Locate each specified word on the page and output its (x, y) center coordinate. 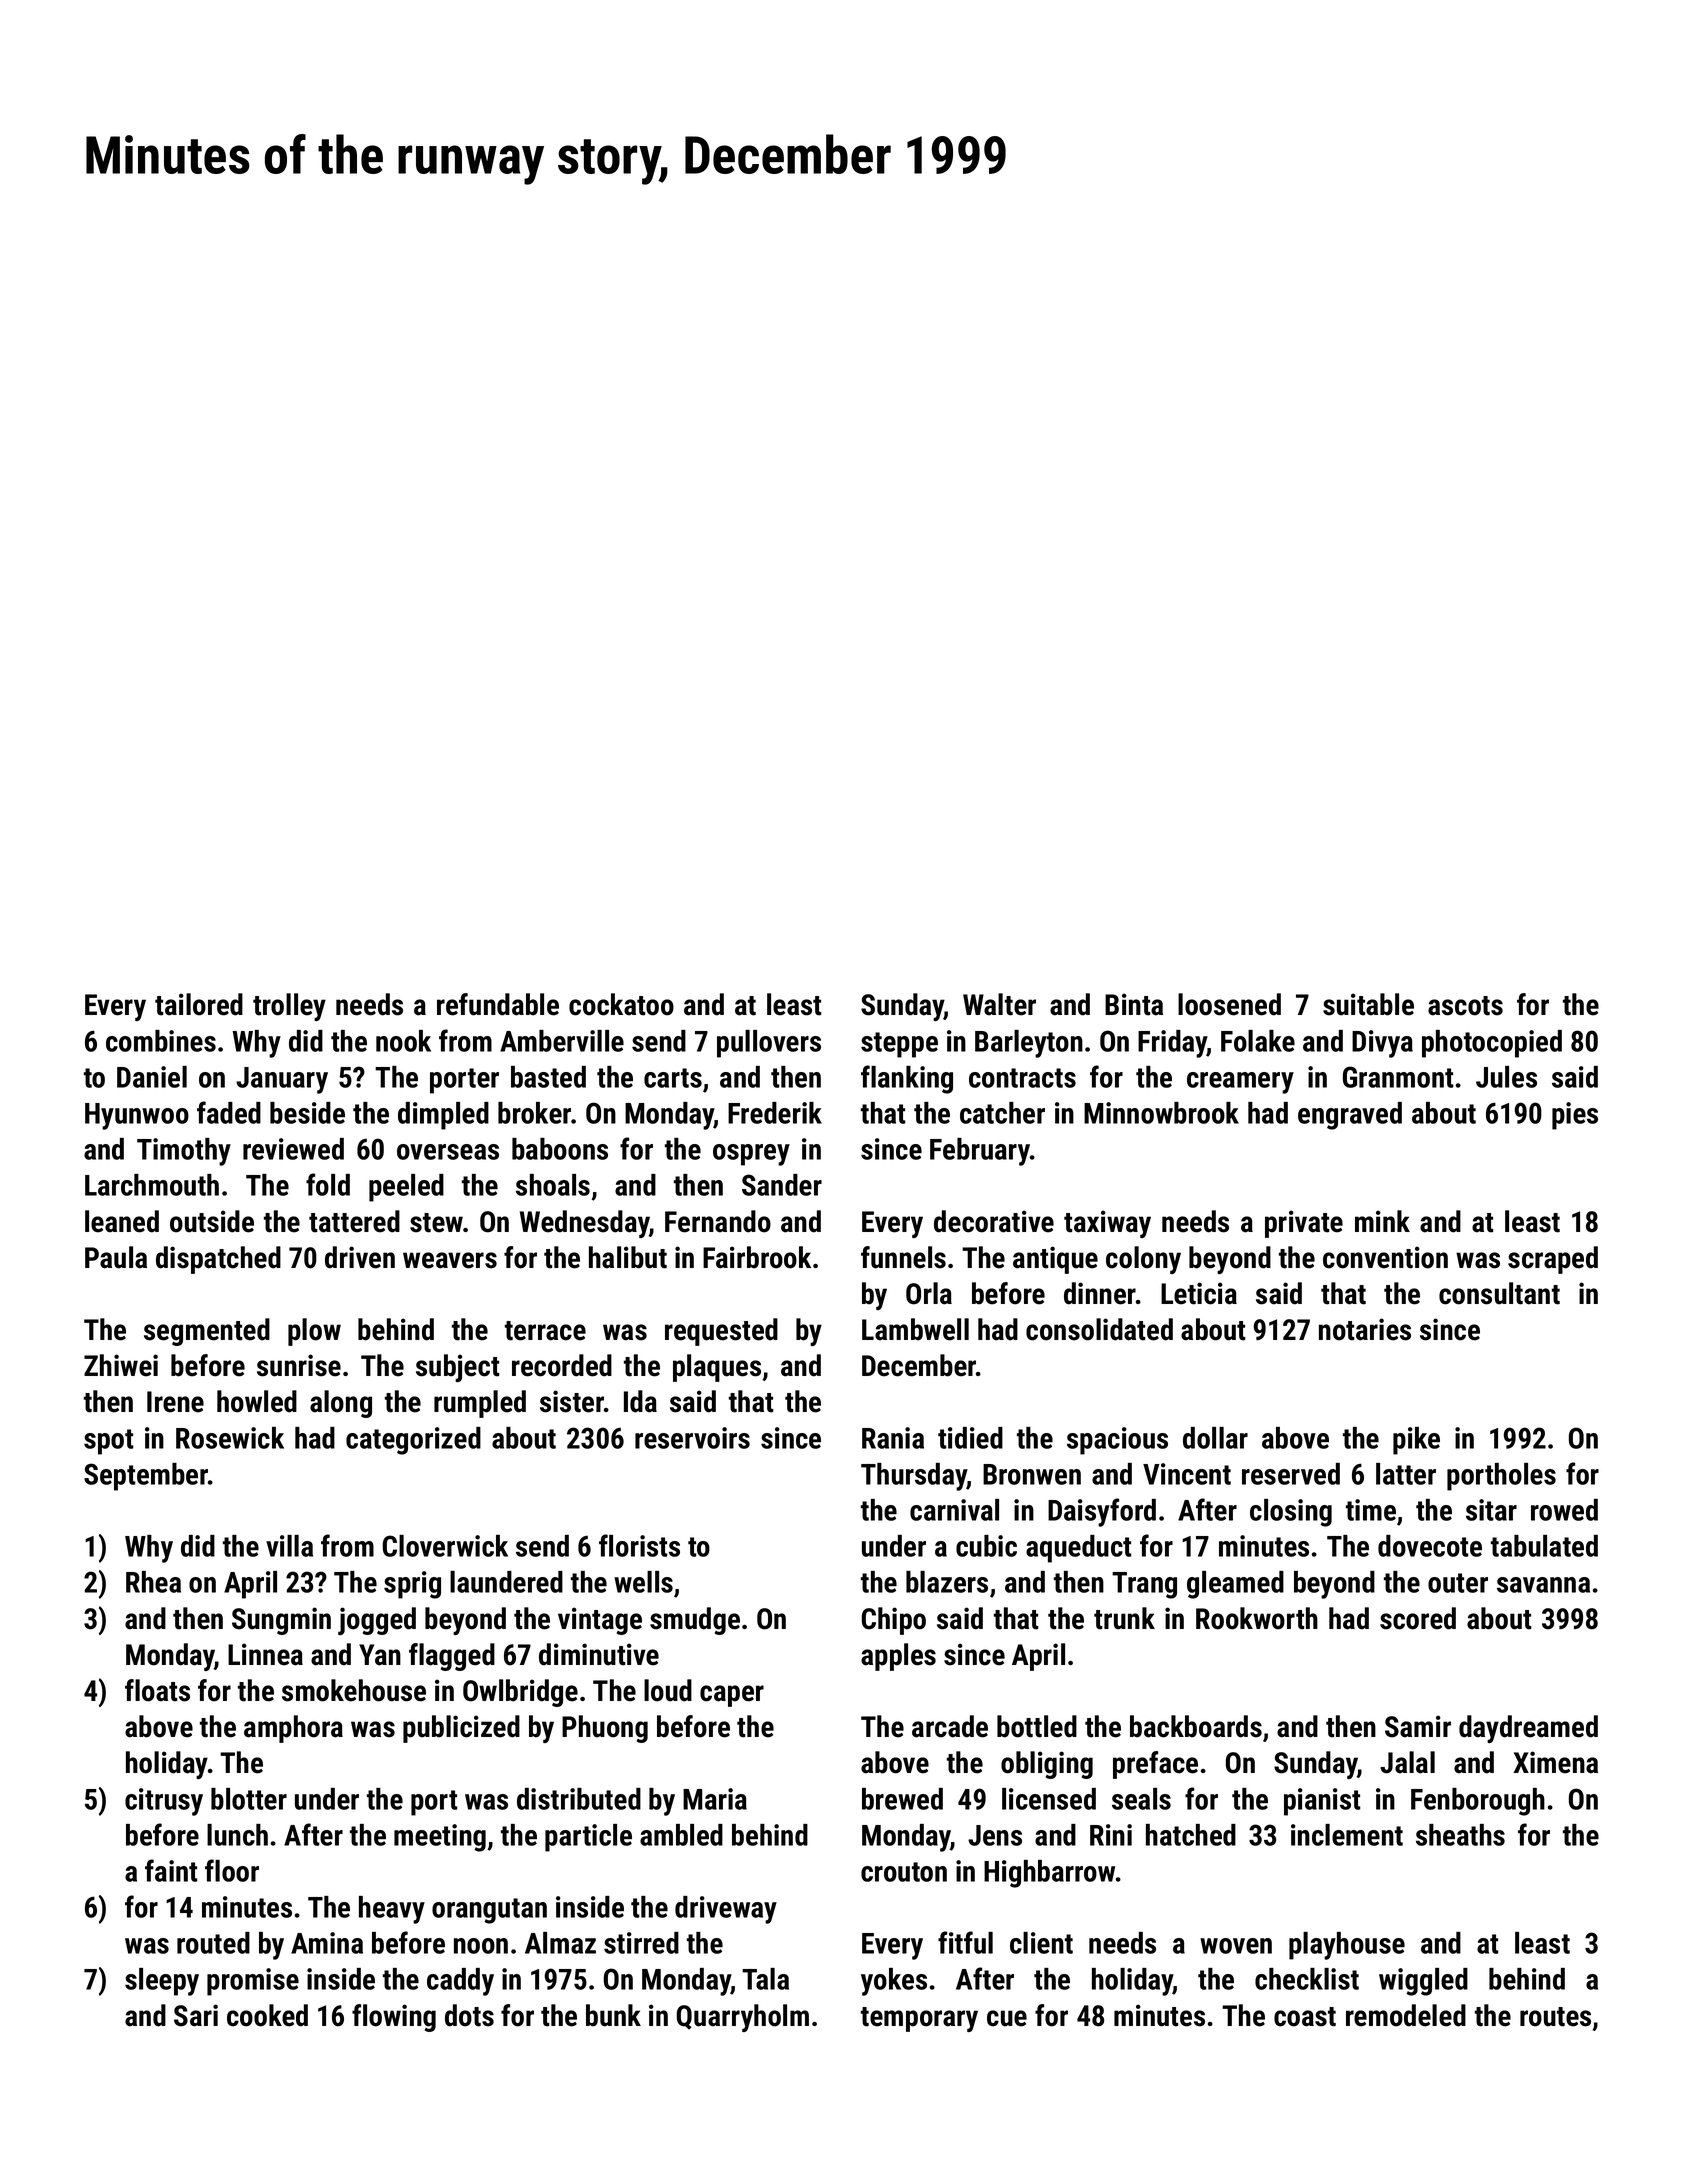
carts (673, 1078)
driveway (726, 1910)
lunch (237, 1835)
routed (213, 1943)
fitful (965, 1942)
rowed (1564, 1510)
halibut (628, 1257)
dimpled (443, 1116)
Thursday (914, 1477)
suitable (1368, 1004)
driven (360, 1257)
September (146, 1477)
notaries (1365, 1329)
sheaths (1460, 1835)
